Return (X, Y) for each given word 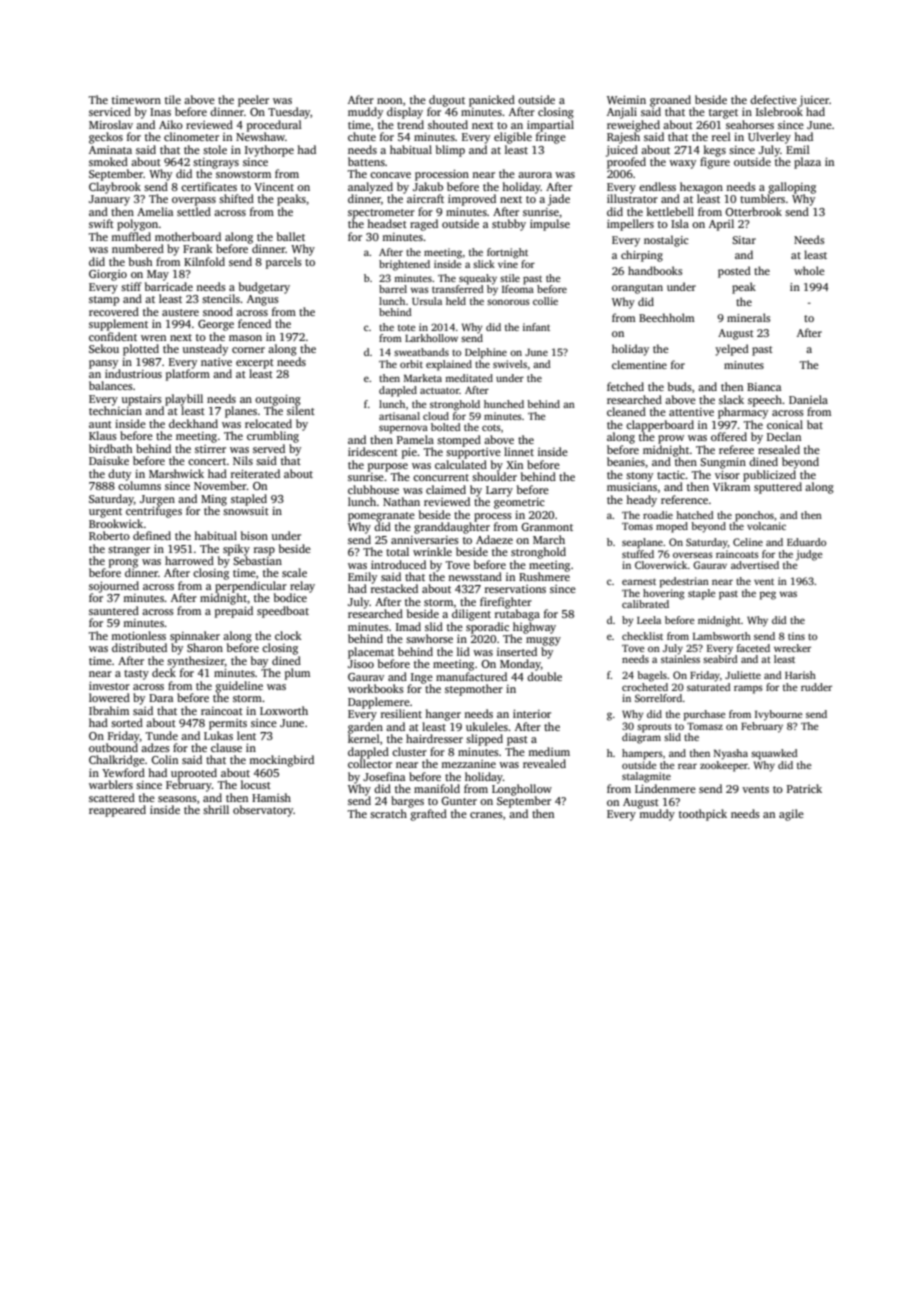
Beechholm (667, 317)
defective (773, 99)
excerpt (255, 364)
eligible (513, 138)
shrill (216, 809)
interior (532, 713)
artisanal (399, 416)
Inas (160, 112)
